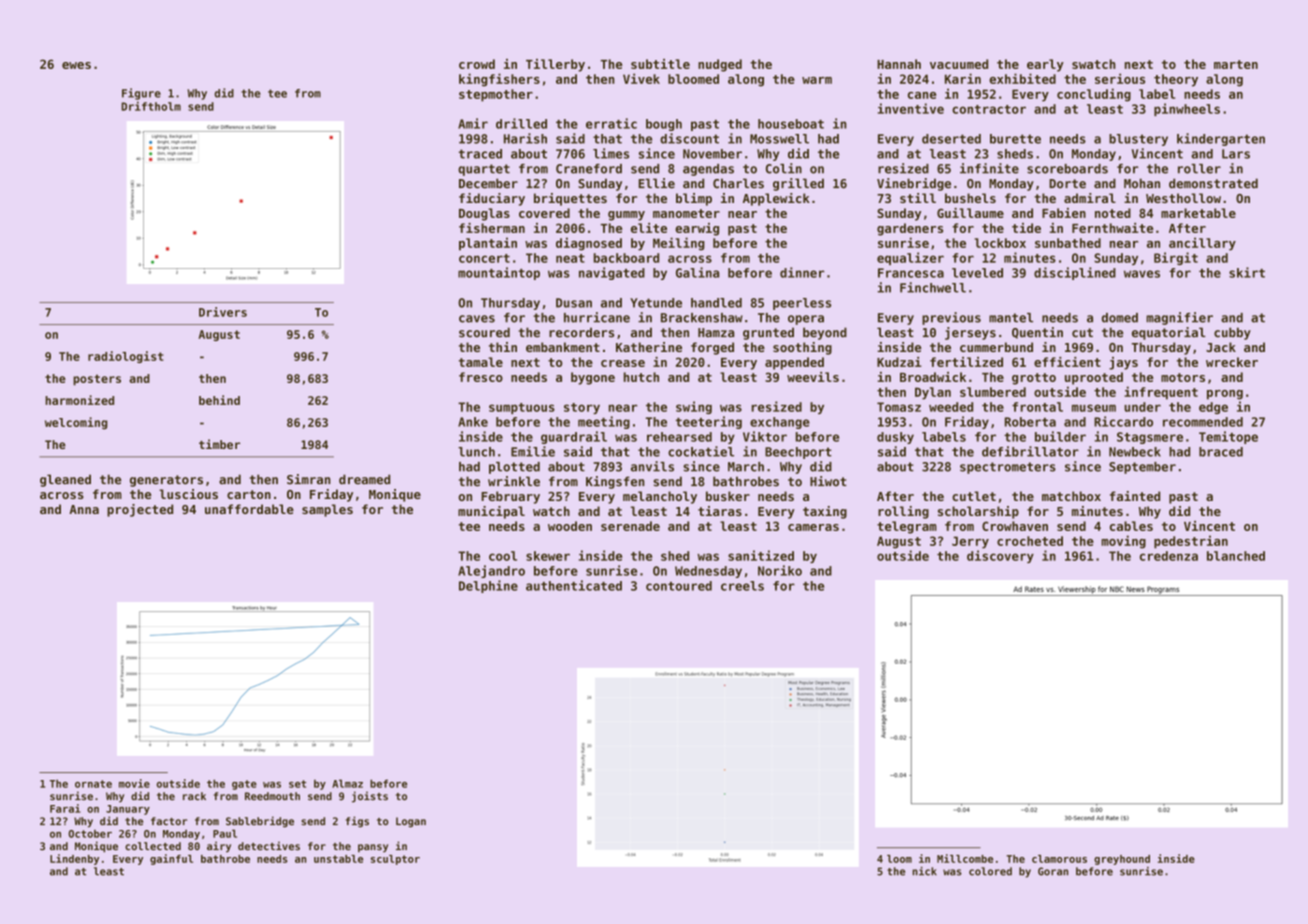 The image size is (1308, 924). Describe the element at coordinates (1180, 318) in the screenshot. I see `magnifier` at that location.
